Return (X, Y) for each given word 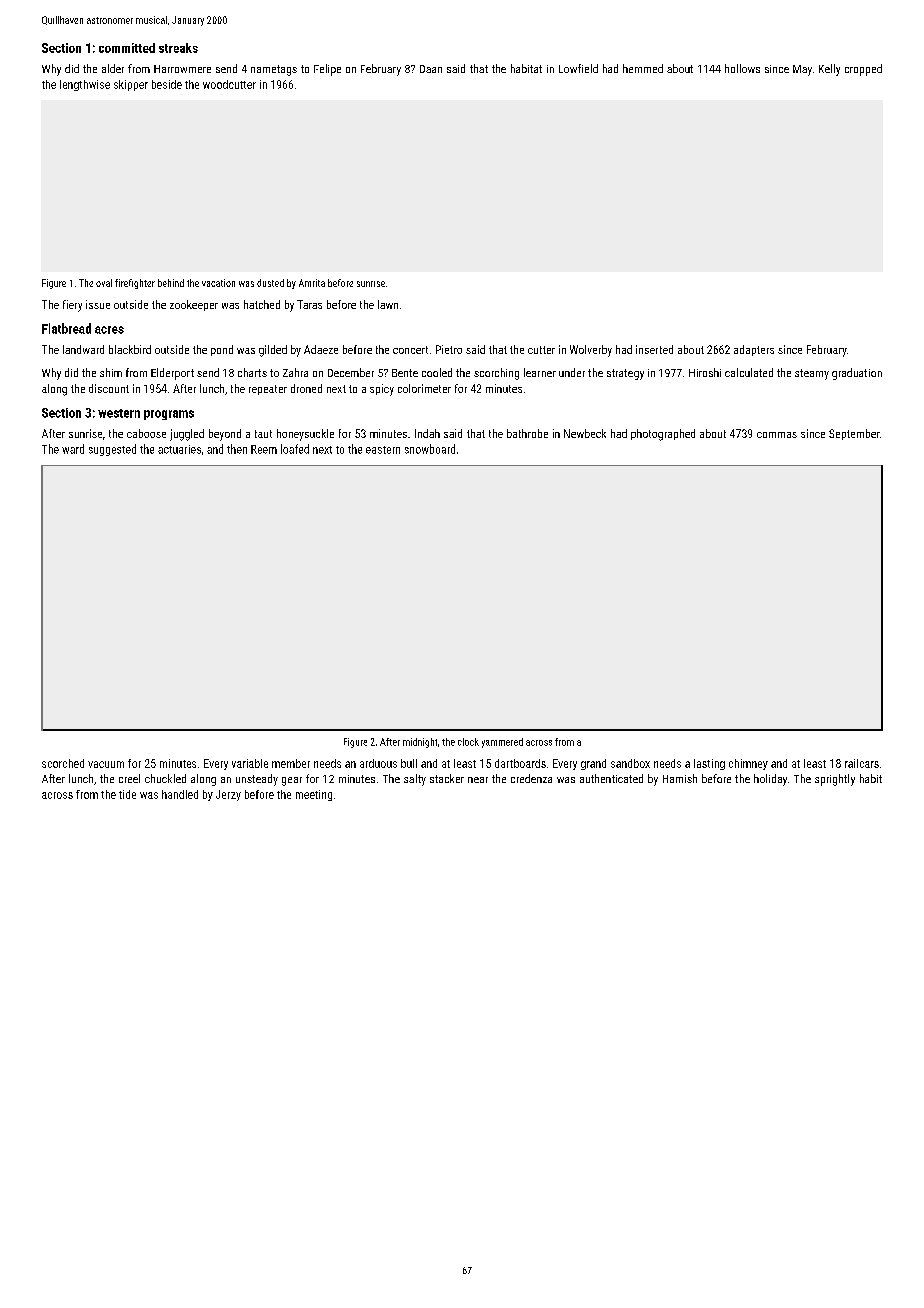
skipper (131, 85)
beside (167, 84)
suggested (112, 450)
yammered (502, 743)
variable (250, 763)
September (854, 434)
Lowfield (578, 68)
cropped (863, 70)
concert (410, 350)
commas (777, 435)
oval (104, 283)
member (291, 763)
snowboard (430, 449)
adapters (754, 350)
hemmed (643, 68)
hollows (742, 68)
